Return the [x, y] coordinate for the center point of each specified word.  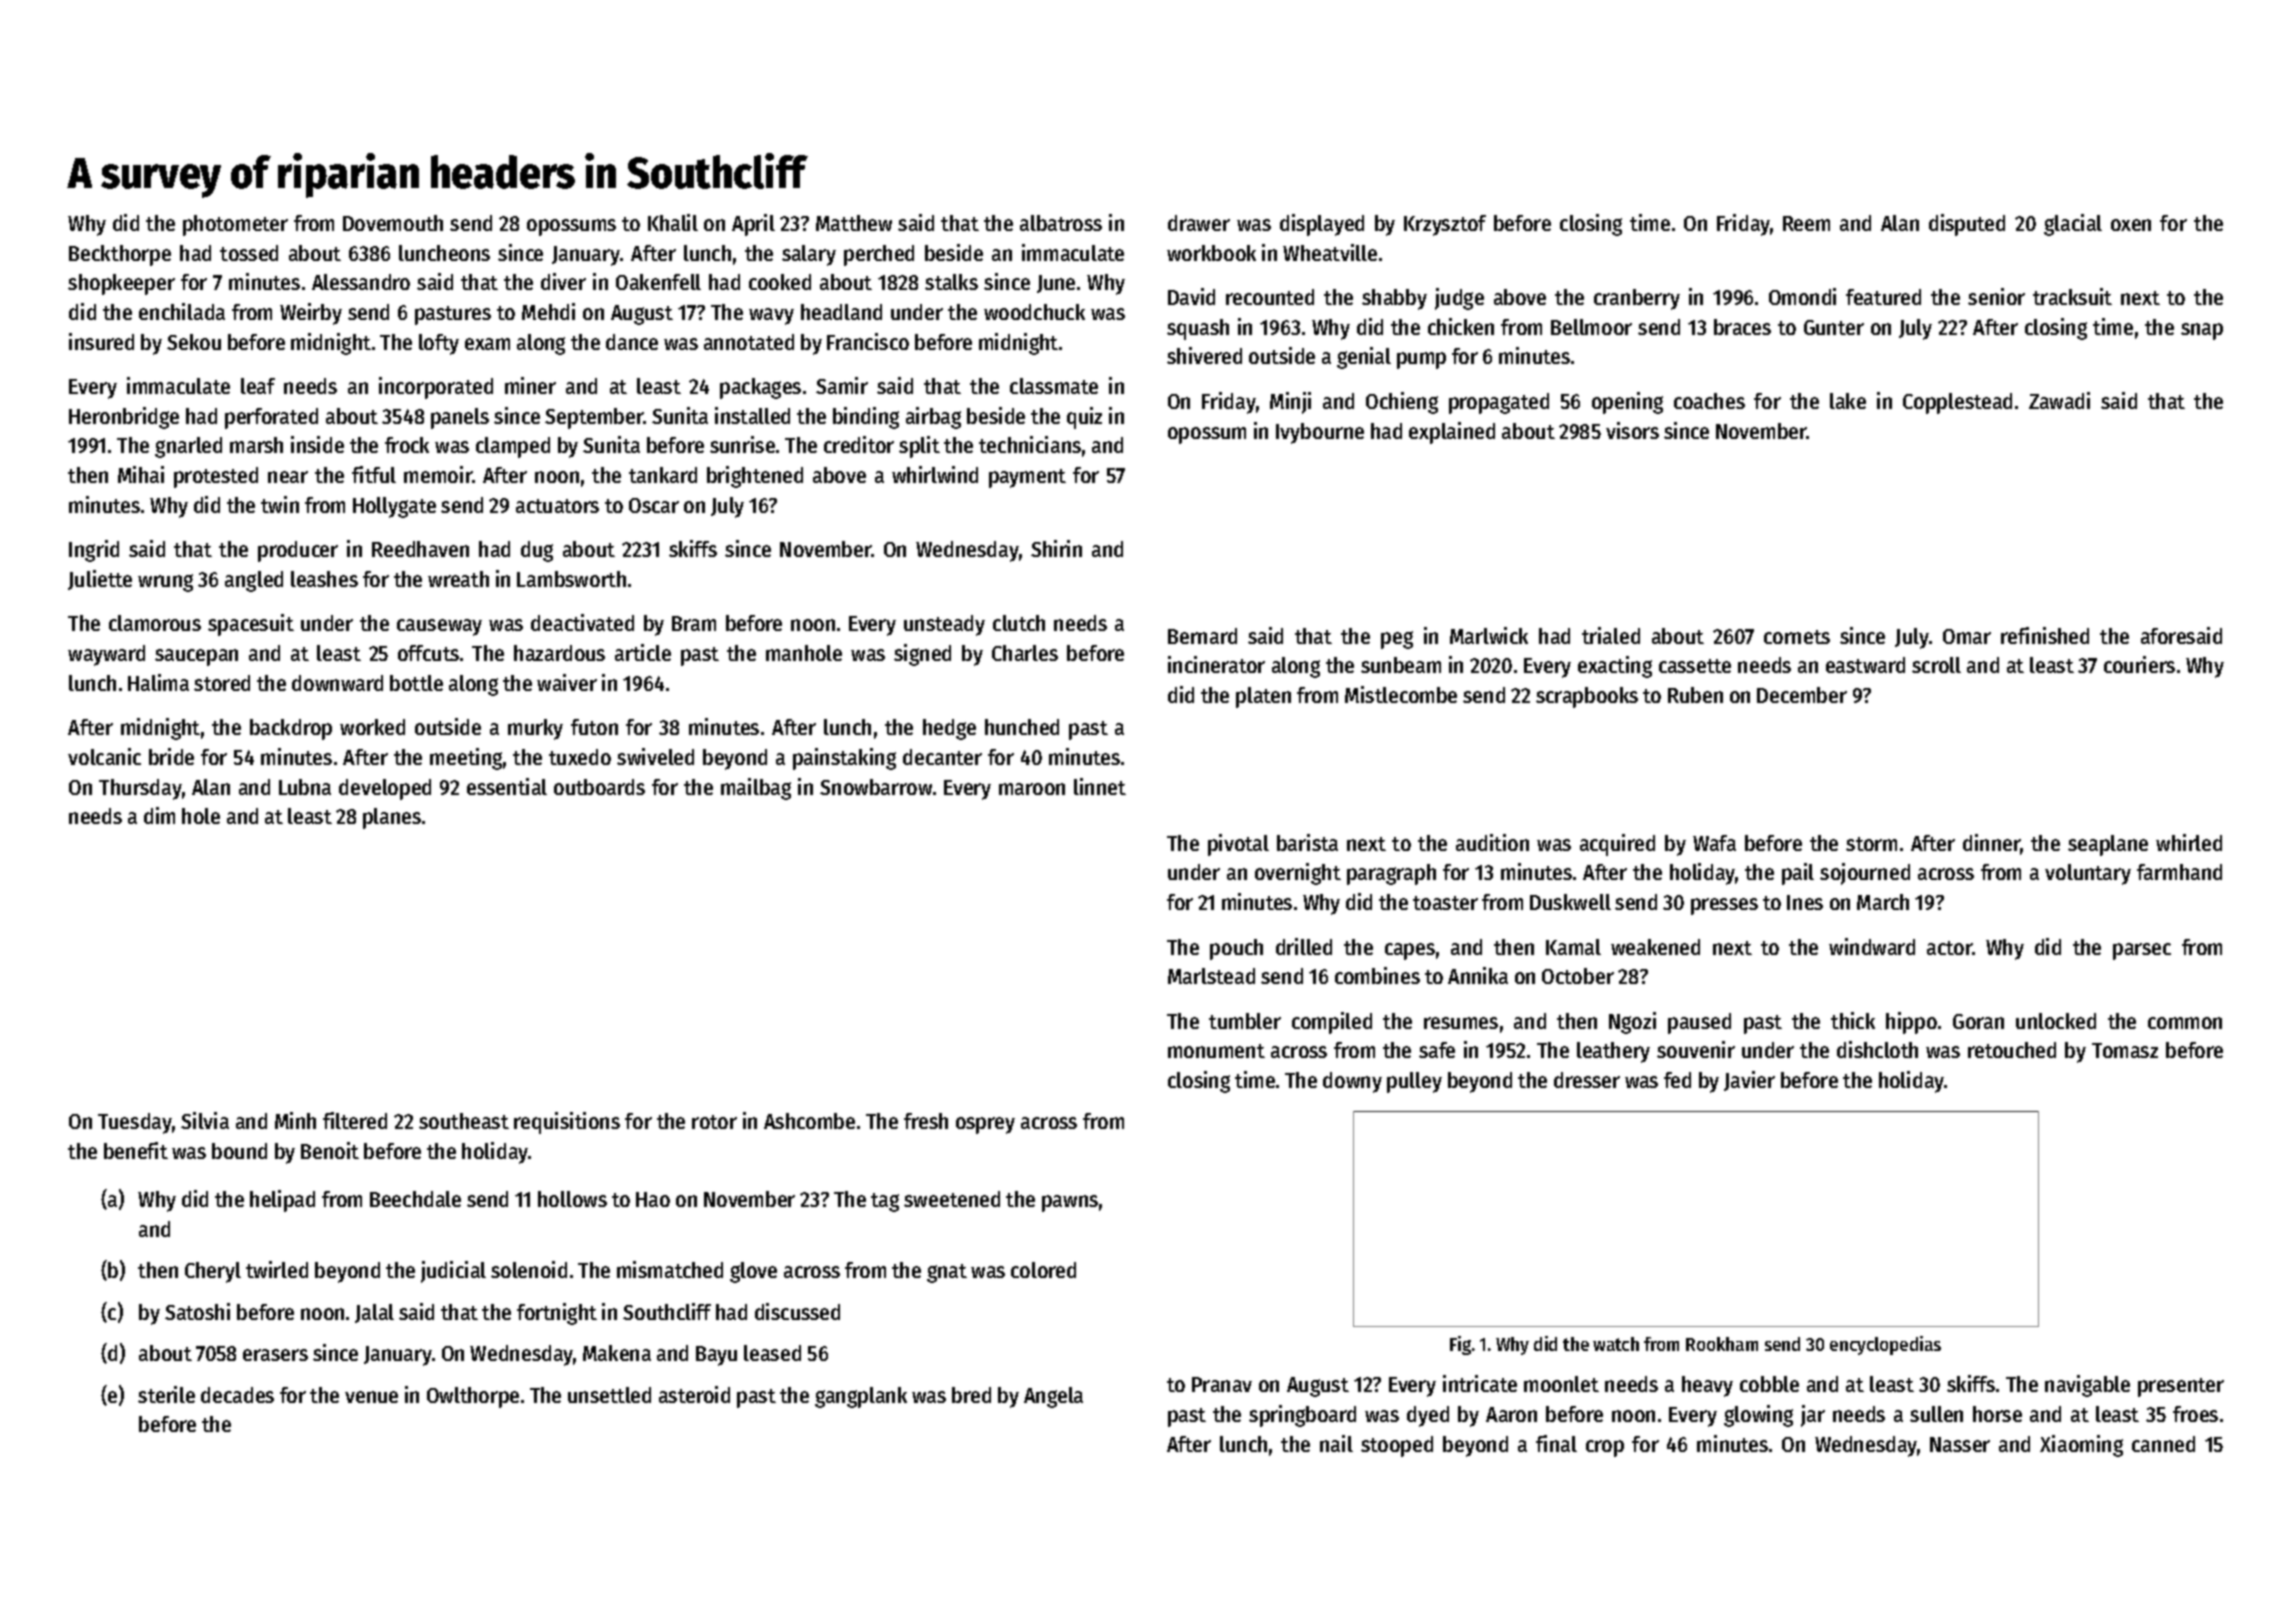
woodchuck [1034, 312]
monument [1216, 1051]
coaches [1709, 401]
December [1802, 695]
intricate [1480, 1383]
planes [392, 818]
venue [371, 1397]
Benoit [330, 1150]
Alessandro [361, 282]
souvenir [1696, 1049]
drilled [1304, 946]
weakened [1655, 947]
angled [254, 581]
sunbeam [1401, 665]
